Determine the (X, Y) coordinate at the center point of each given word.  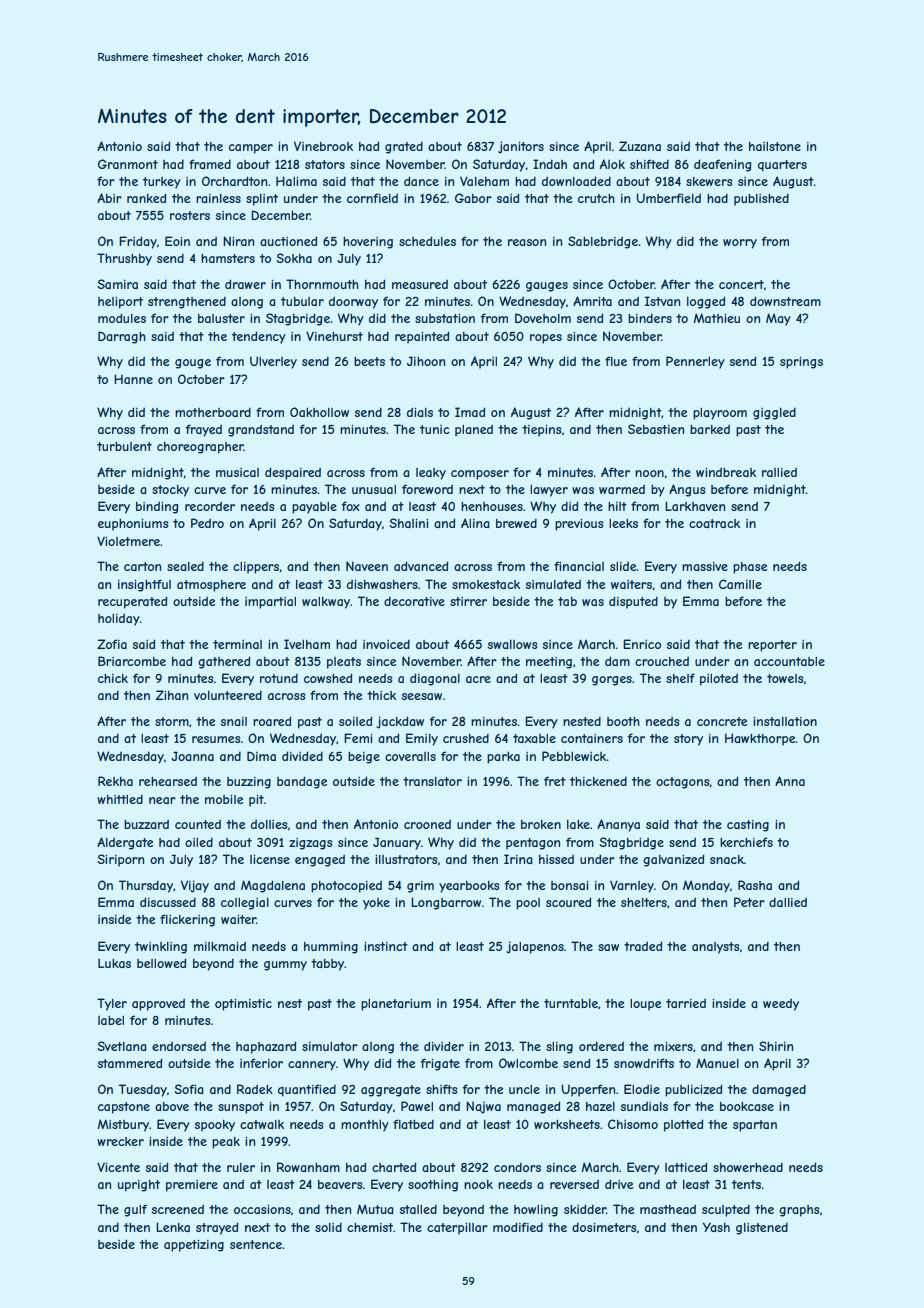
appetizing (194, 1246)
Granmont (128, 164)
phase (750, 568)
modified (518, 1227)
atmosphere (211, 586)
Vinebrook (323, 146)
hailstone (775, 146)
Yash (716, 1227)
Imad (470, 412)
